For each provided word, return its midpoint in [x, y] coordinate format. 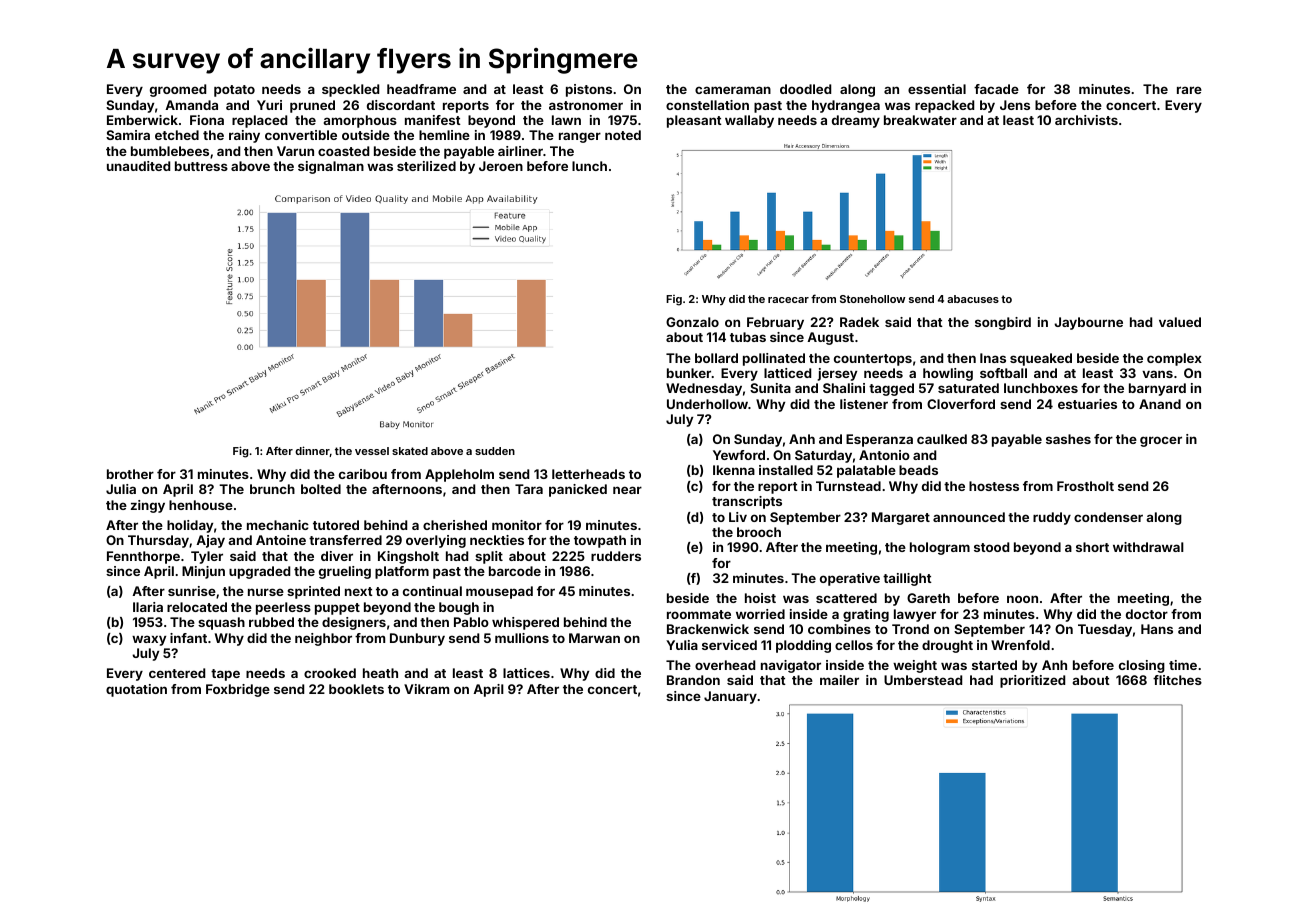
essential [937, 89]
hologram [940, 548]
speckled [350, 90]
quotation [136, 690]
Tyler [207, 557]
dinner [312, 451]
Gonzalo [692, 322]
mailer [839, 680]
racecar [788, 300]
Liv [738, 517]
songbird [1003, 323]
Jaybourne [1088, 323]
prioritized [1032, 681]
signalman [331, 167]
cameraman [733, 90]
